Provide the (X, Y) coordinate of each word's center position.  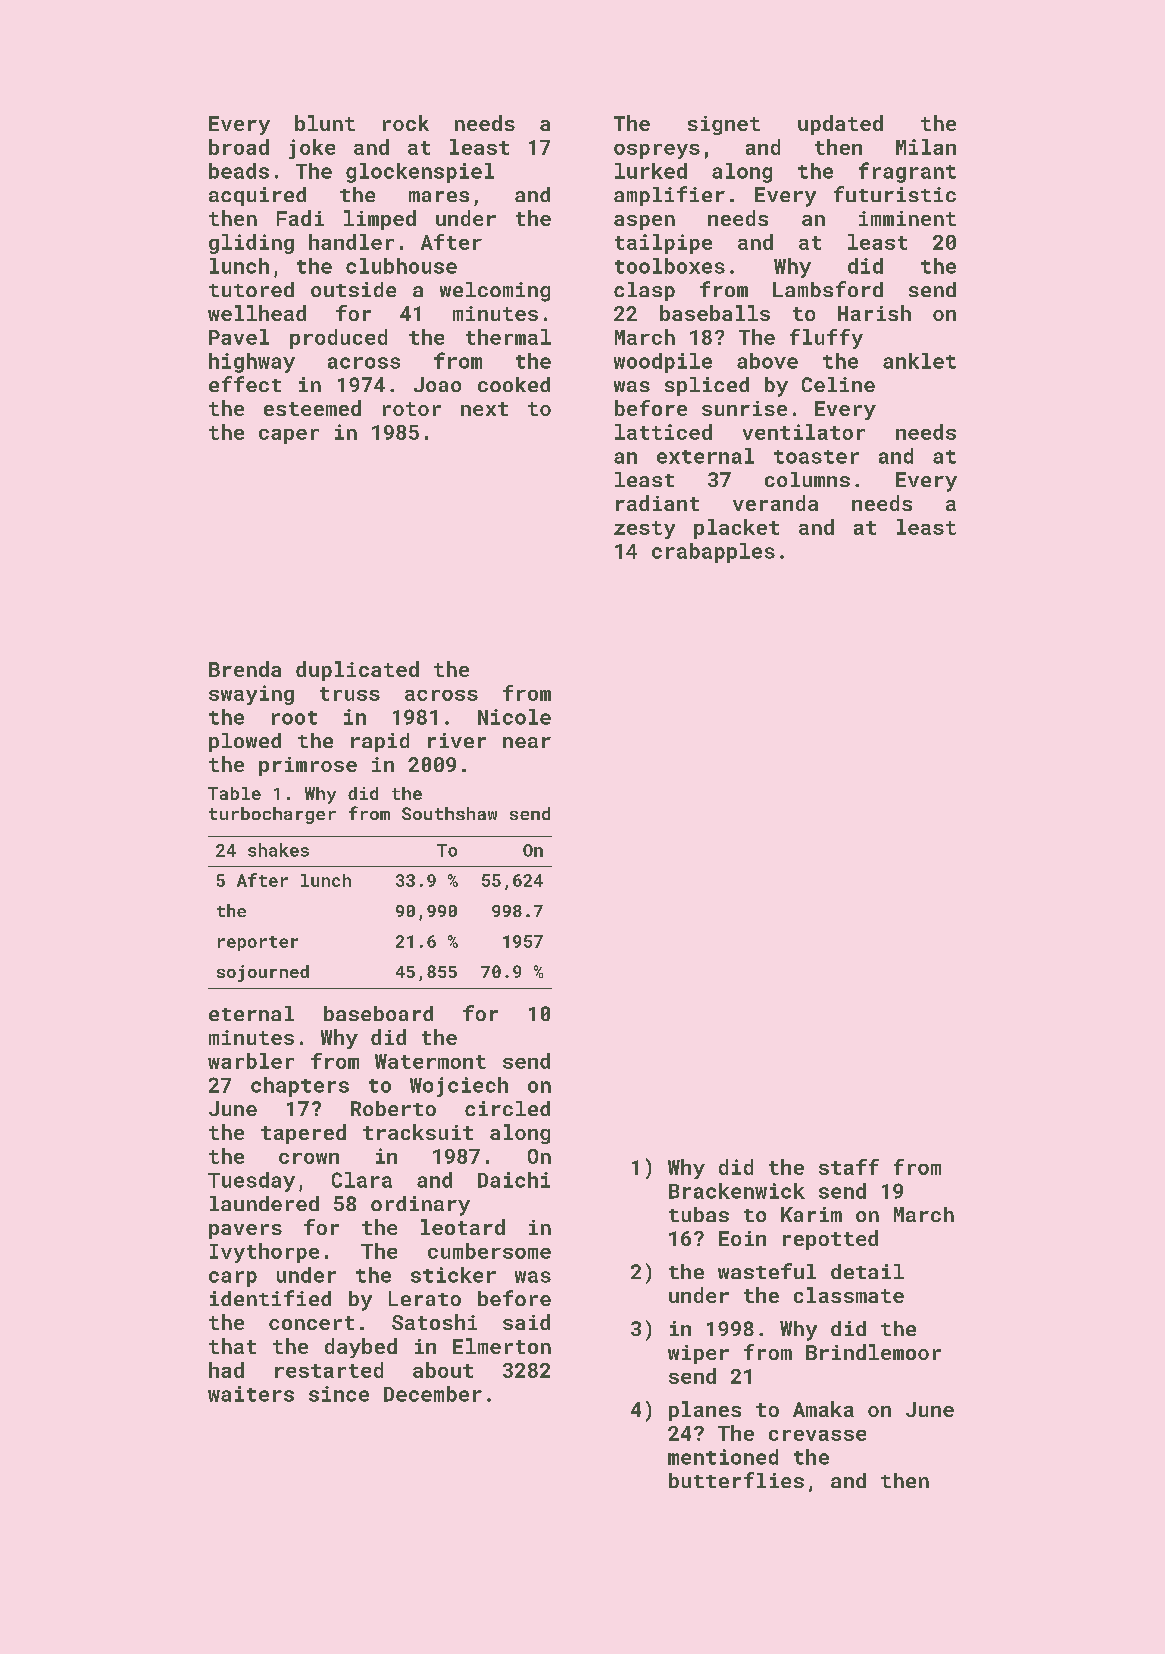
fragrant (907, 172)
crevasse (817, 1435)
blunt (325, 123)
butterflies (736, 1480)
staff (849, 1167)
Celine (838, 384)
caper (289, 436)
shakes (278, 850)
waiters (251, 1394)
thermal (508, 337)
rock (406, 123)
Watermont (430, 1061)
